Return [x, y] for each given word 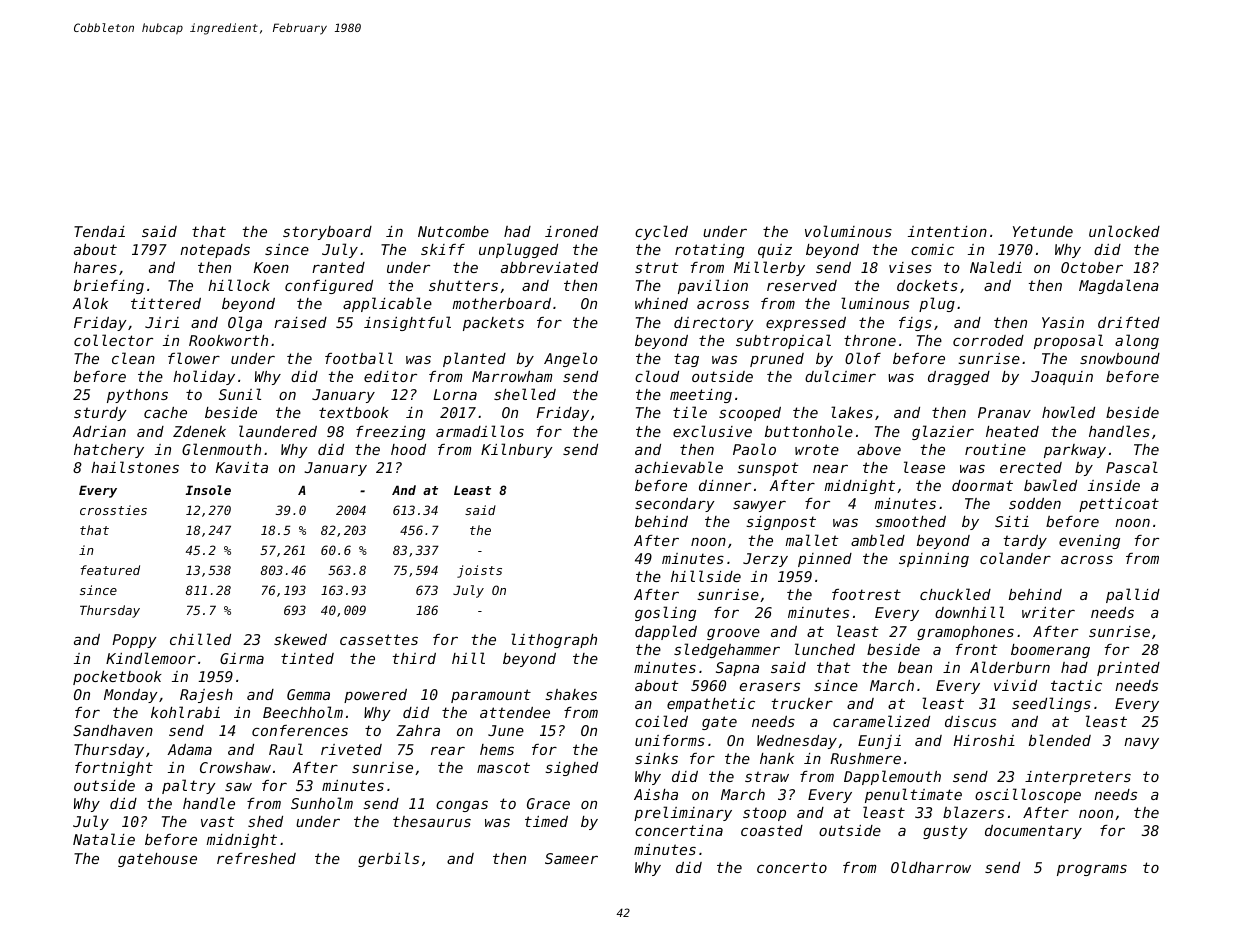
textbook [354, 412]
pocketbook [117, 678]
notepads [215, 251]
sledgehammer [727, 650]
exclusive [712, 431]
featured [110, 570]
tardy [1025, 542]
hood [408, 449]
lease [924, 467]
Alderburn [1010, 667]
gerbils [388, 859]
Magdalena [1119, 286]
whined [661, 303]
